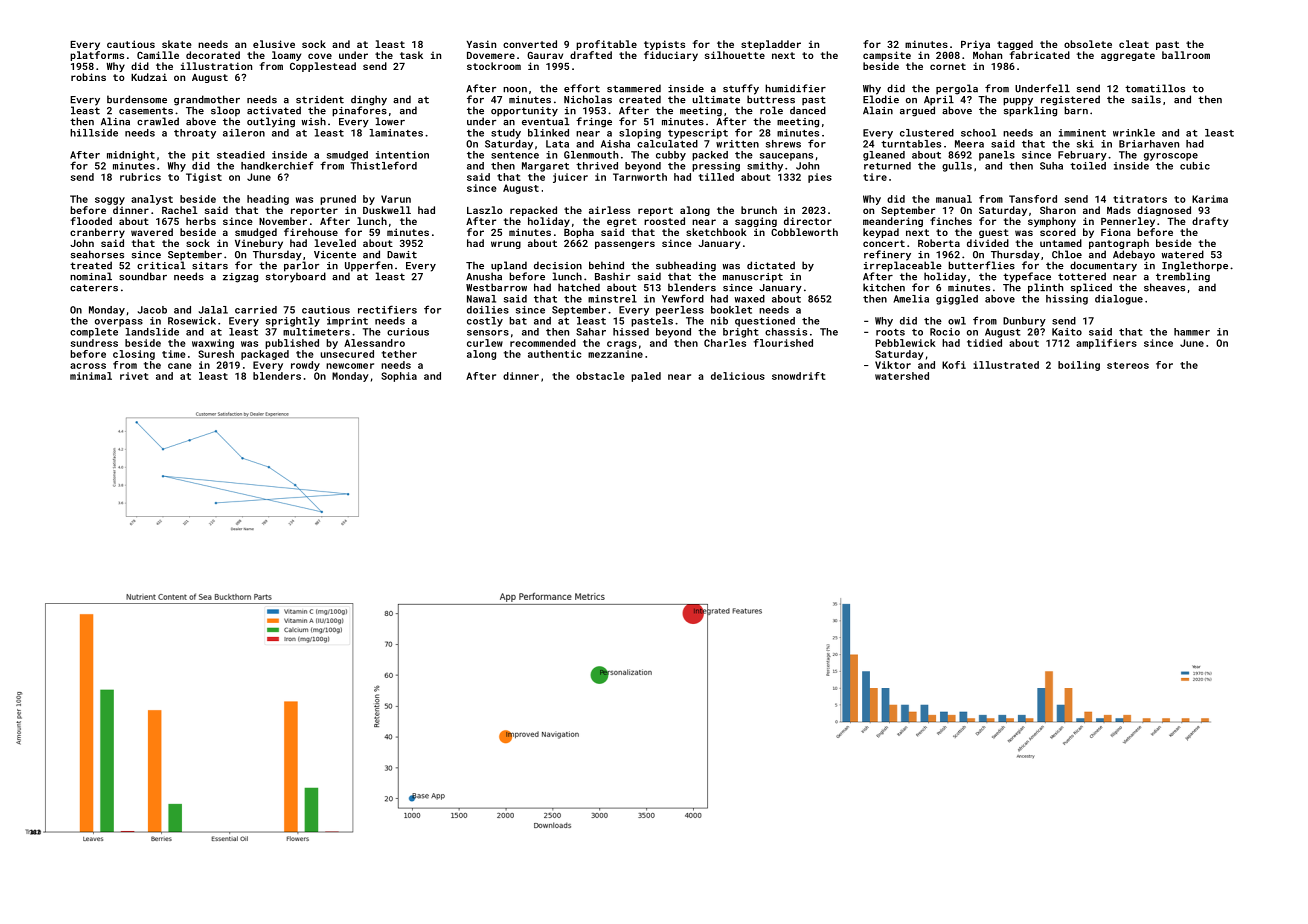  What do you see at coordinates (485, 343) in the screenshot?
I see `curlew` at bounding box center [485, 343].
